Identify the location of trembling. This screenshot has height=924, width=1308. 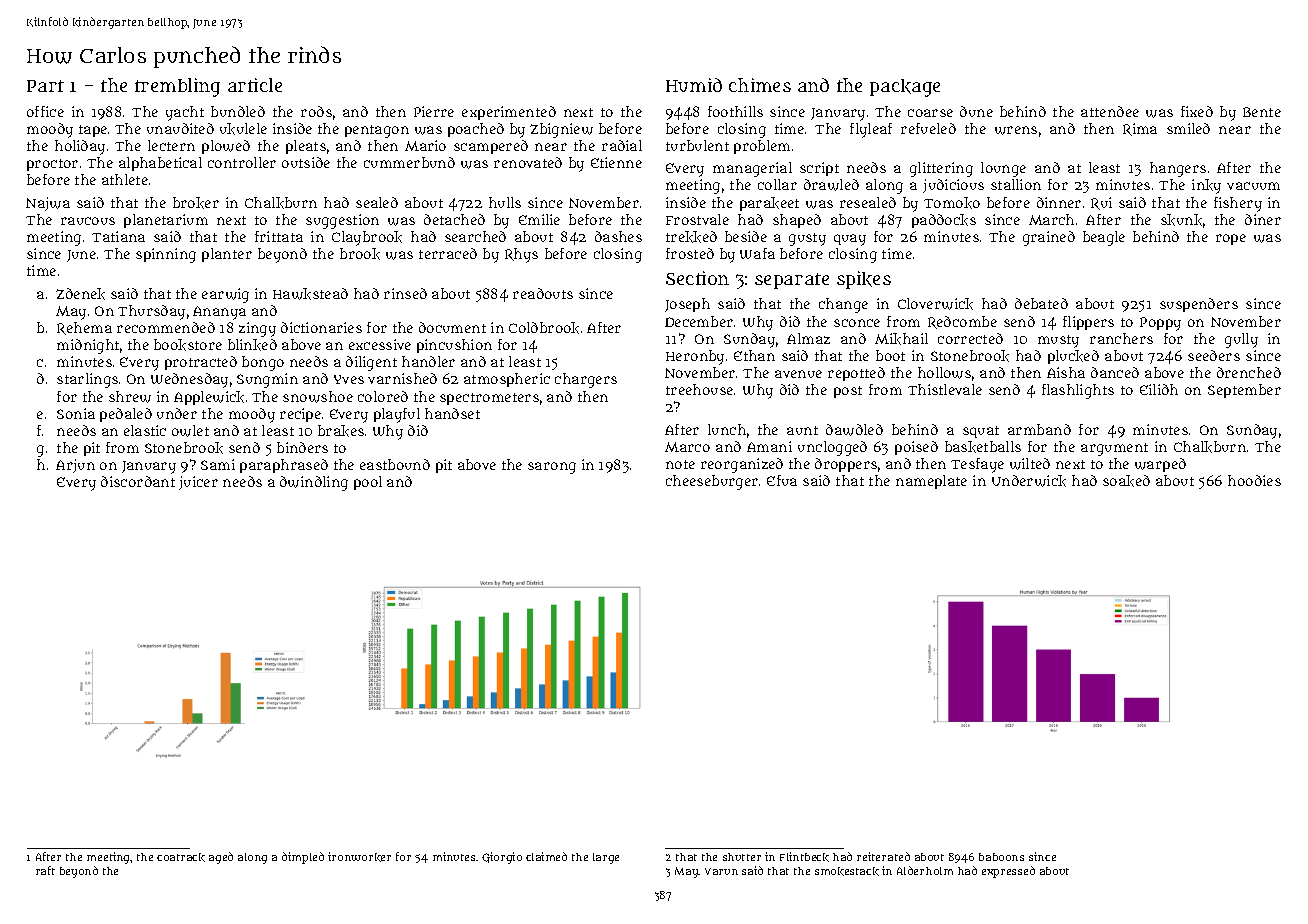
(177, 87).
